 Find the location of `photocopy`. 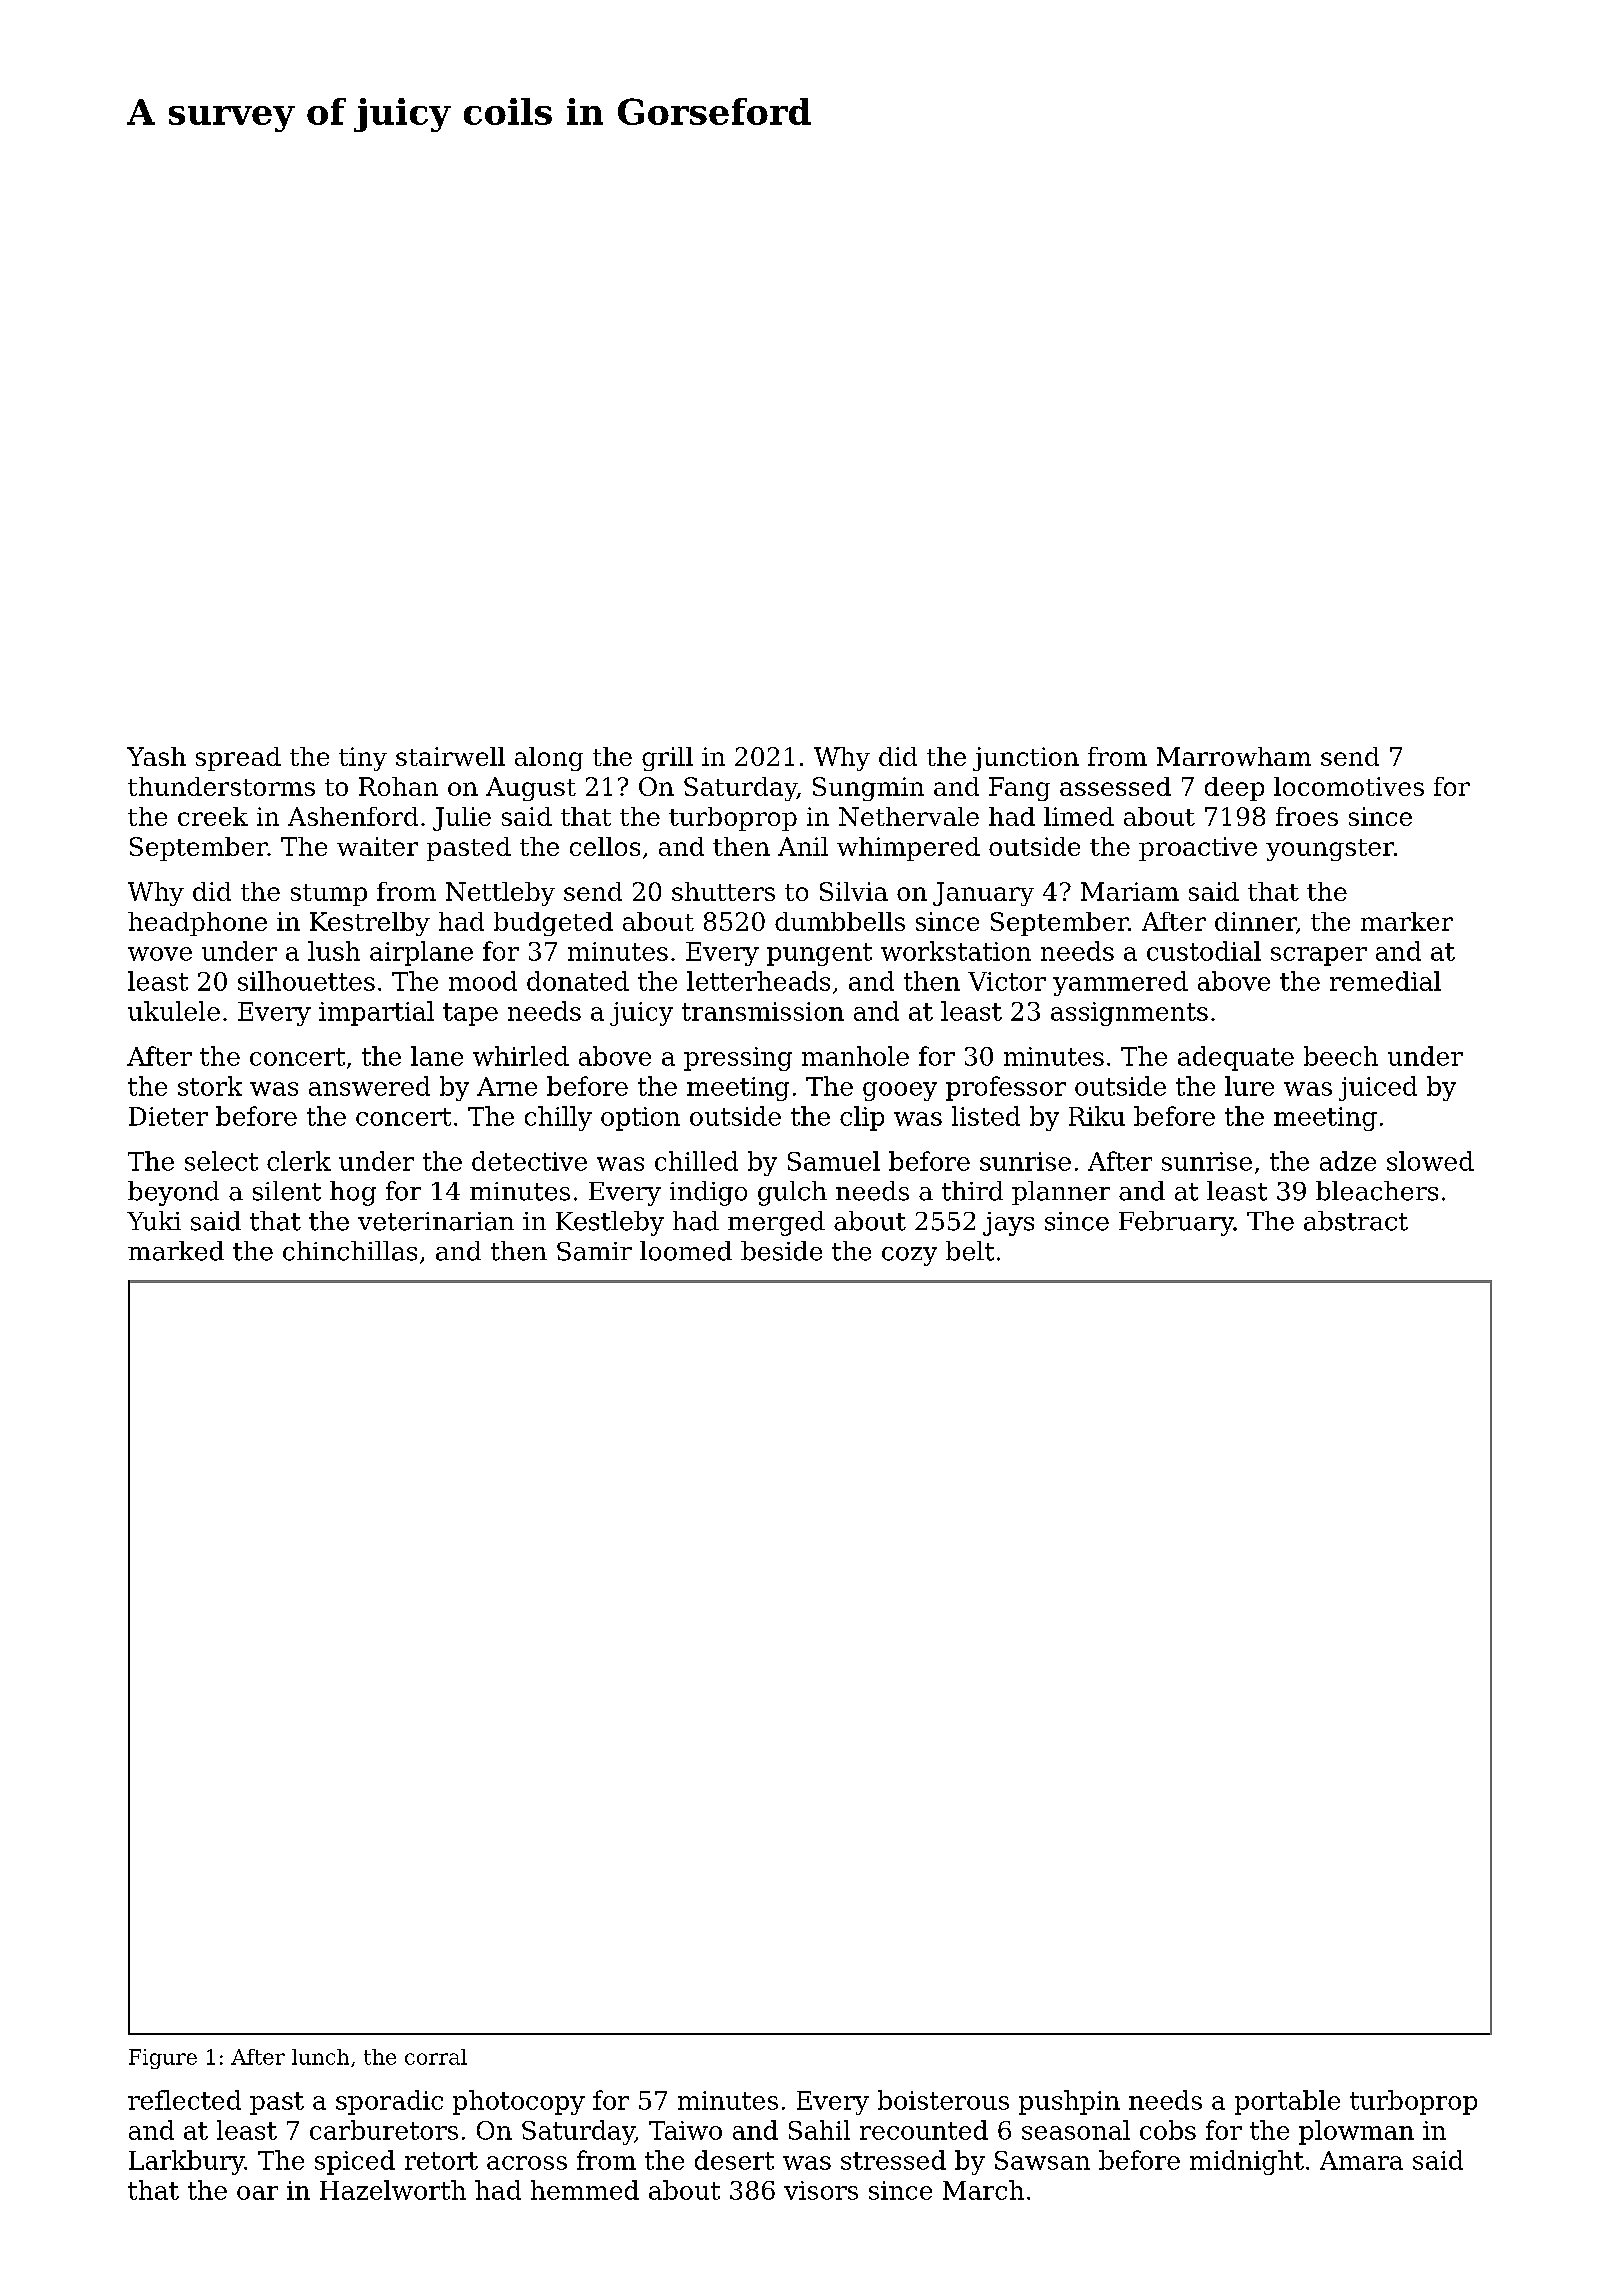

photocopy is located at coordinates (519, 2102).
